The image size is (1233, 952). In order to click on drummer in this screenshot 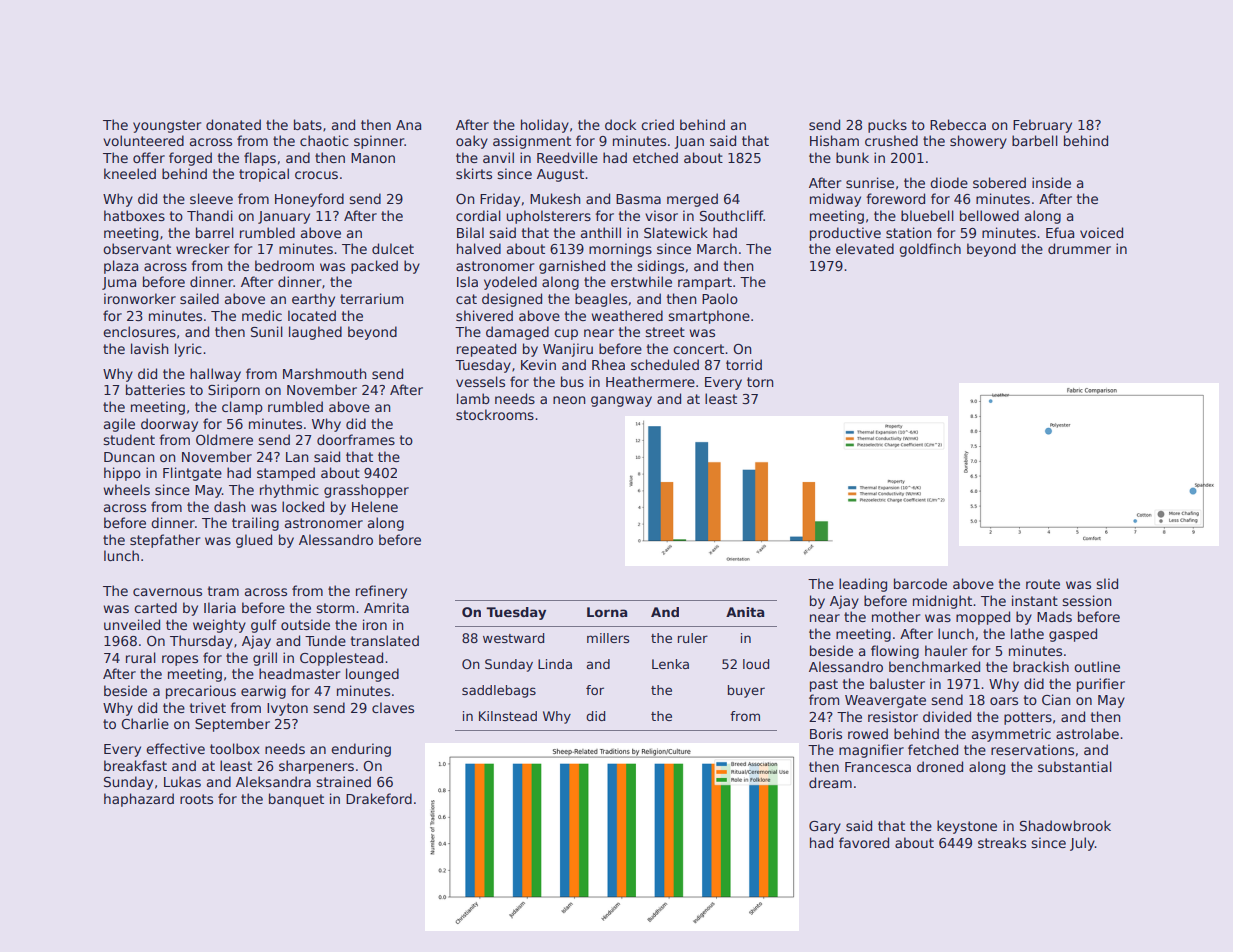, I will do `click(1079, 248)`.
